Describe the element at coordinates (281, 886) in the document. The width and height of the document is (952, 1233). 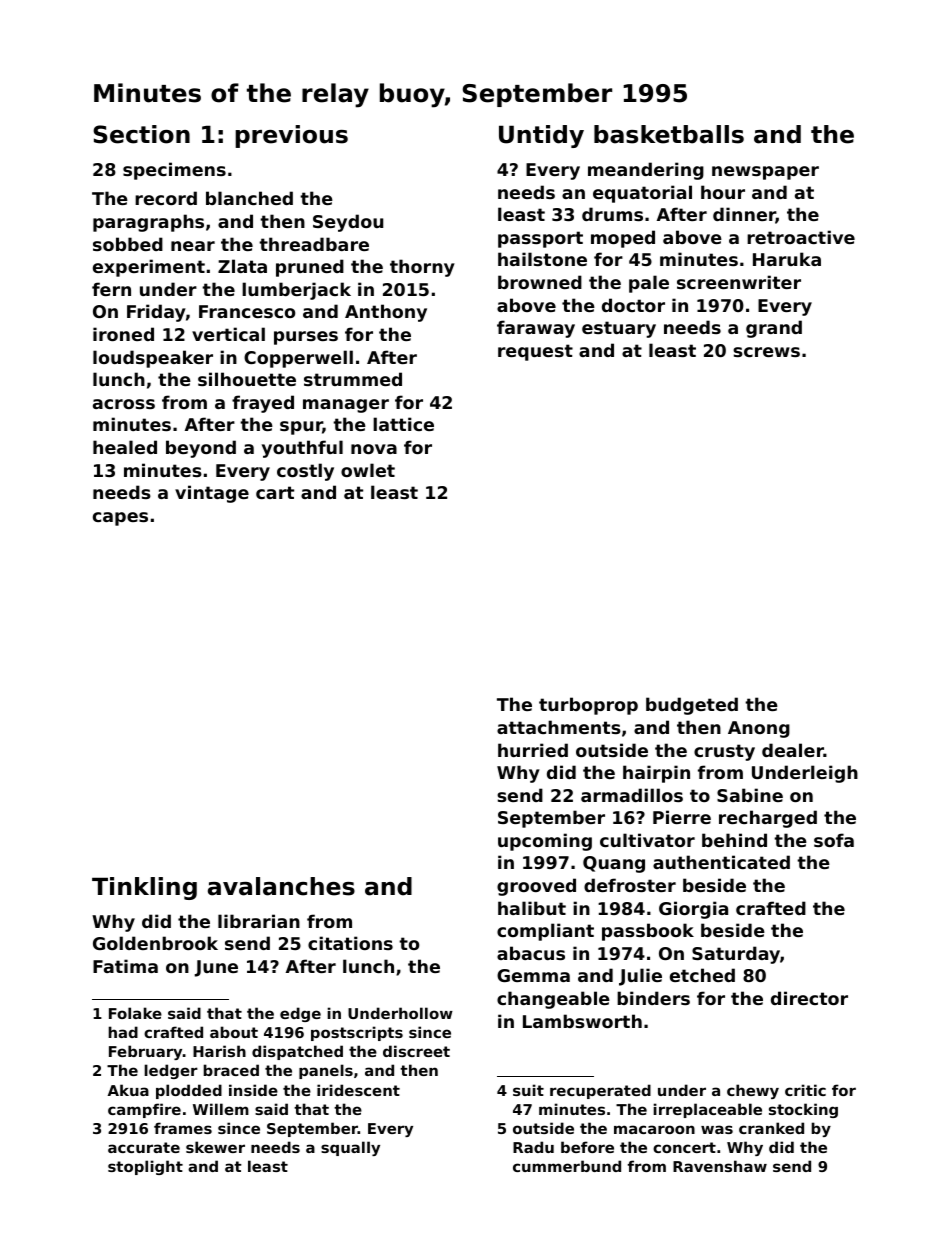
I see `avalanches` at that location.
